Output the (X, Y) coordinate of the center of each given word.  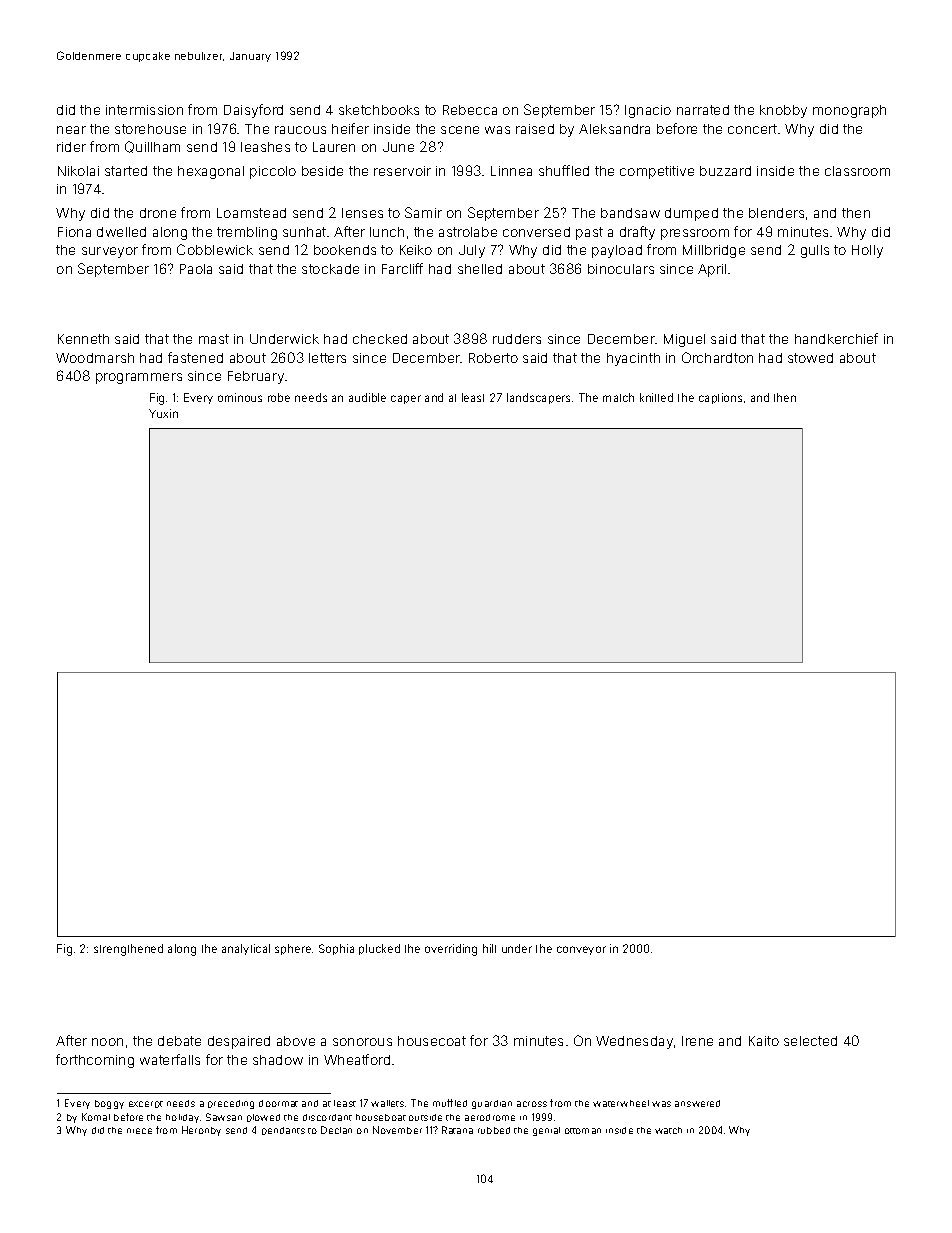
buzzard (725, 171)
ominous (240, 397)
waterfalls (170, 1059)
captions (720, 398)
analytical (246, 949)
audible (367, 397)
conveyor (581, 950)
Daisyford (253, 111)
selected (810, 1041)
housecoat (432, 1041)
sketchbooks (379, 110)
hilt (489, 948)
